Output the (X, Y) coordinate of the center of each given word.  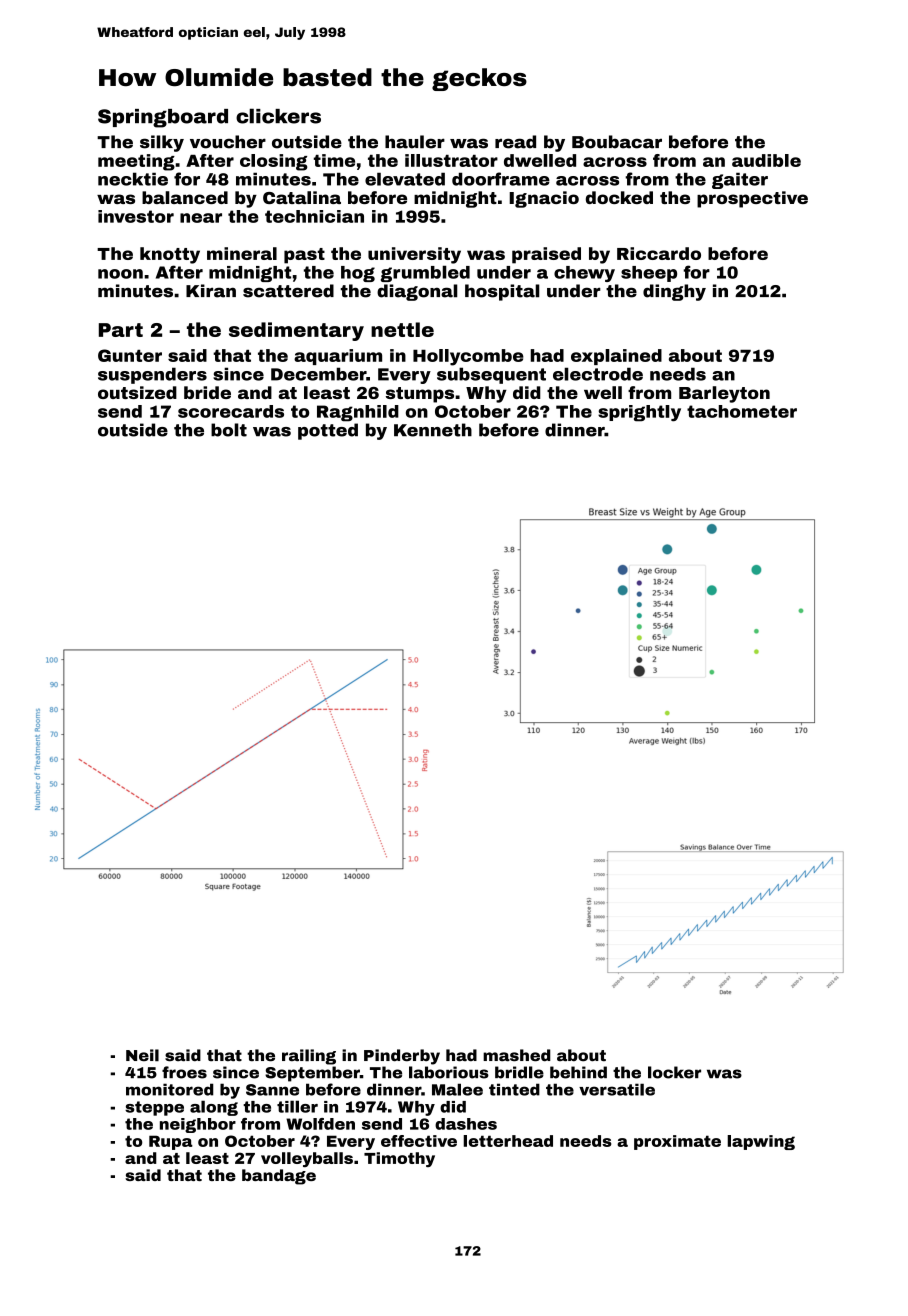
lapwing (761, 1142)
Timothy (399, 1159)
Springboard (163, 118)
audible (766, 160)
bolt (229, 430)
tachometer (742, 411)
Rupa (171, 1142)
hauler (415, 142)
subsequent (491, 375)
